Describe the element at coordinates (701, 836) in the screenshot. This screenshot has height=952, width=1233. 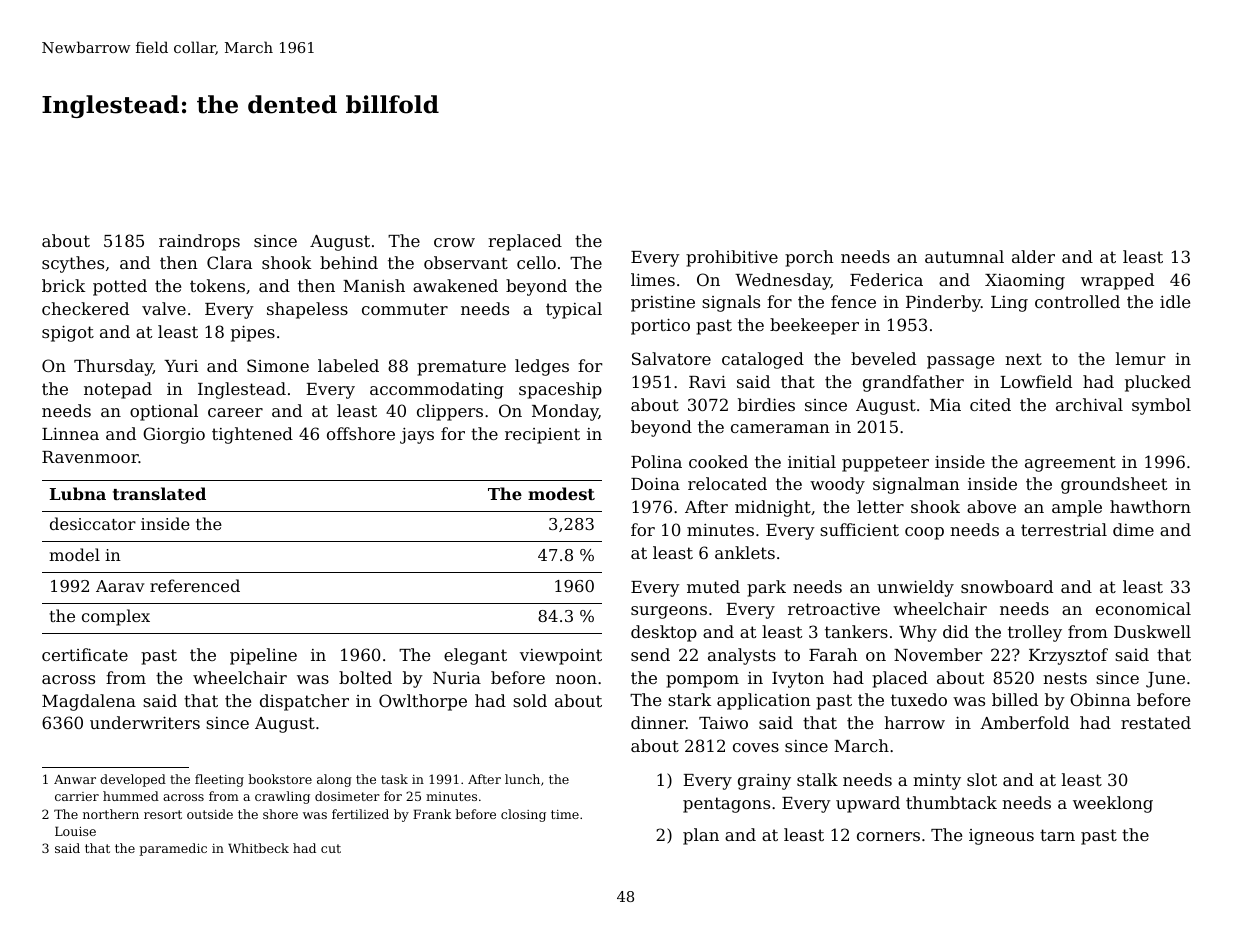
I see `plan` at that location.
